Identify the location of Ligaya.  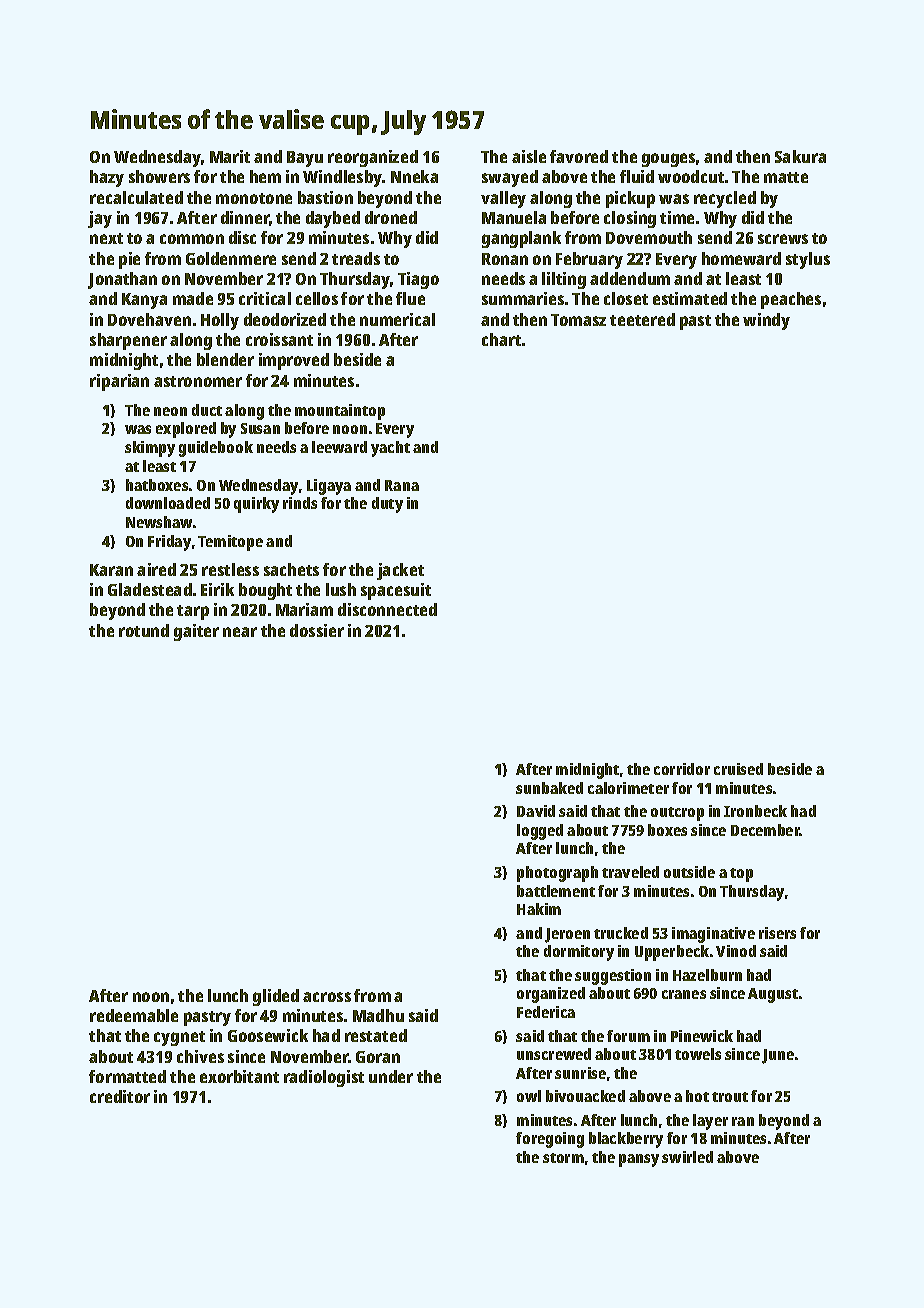
(329, 487).
